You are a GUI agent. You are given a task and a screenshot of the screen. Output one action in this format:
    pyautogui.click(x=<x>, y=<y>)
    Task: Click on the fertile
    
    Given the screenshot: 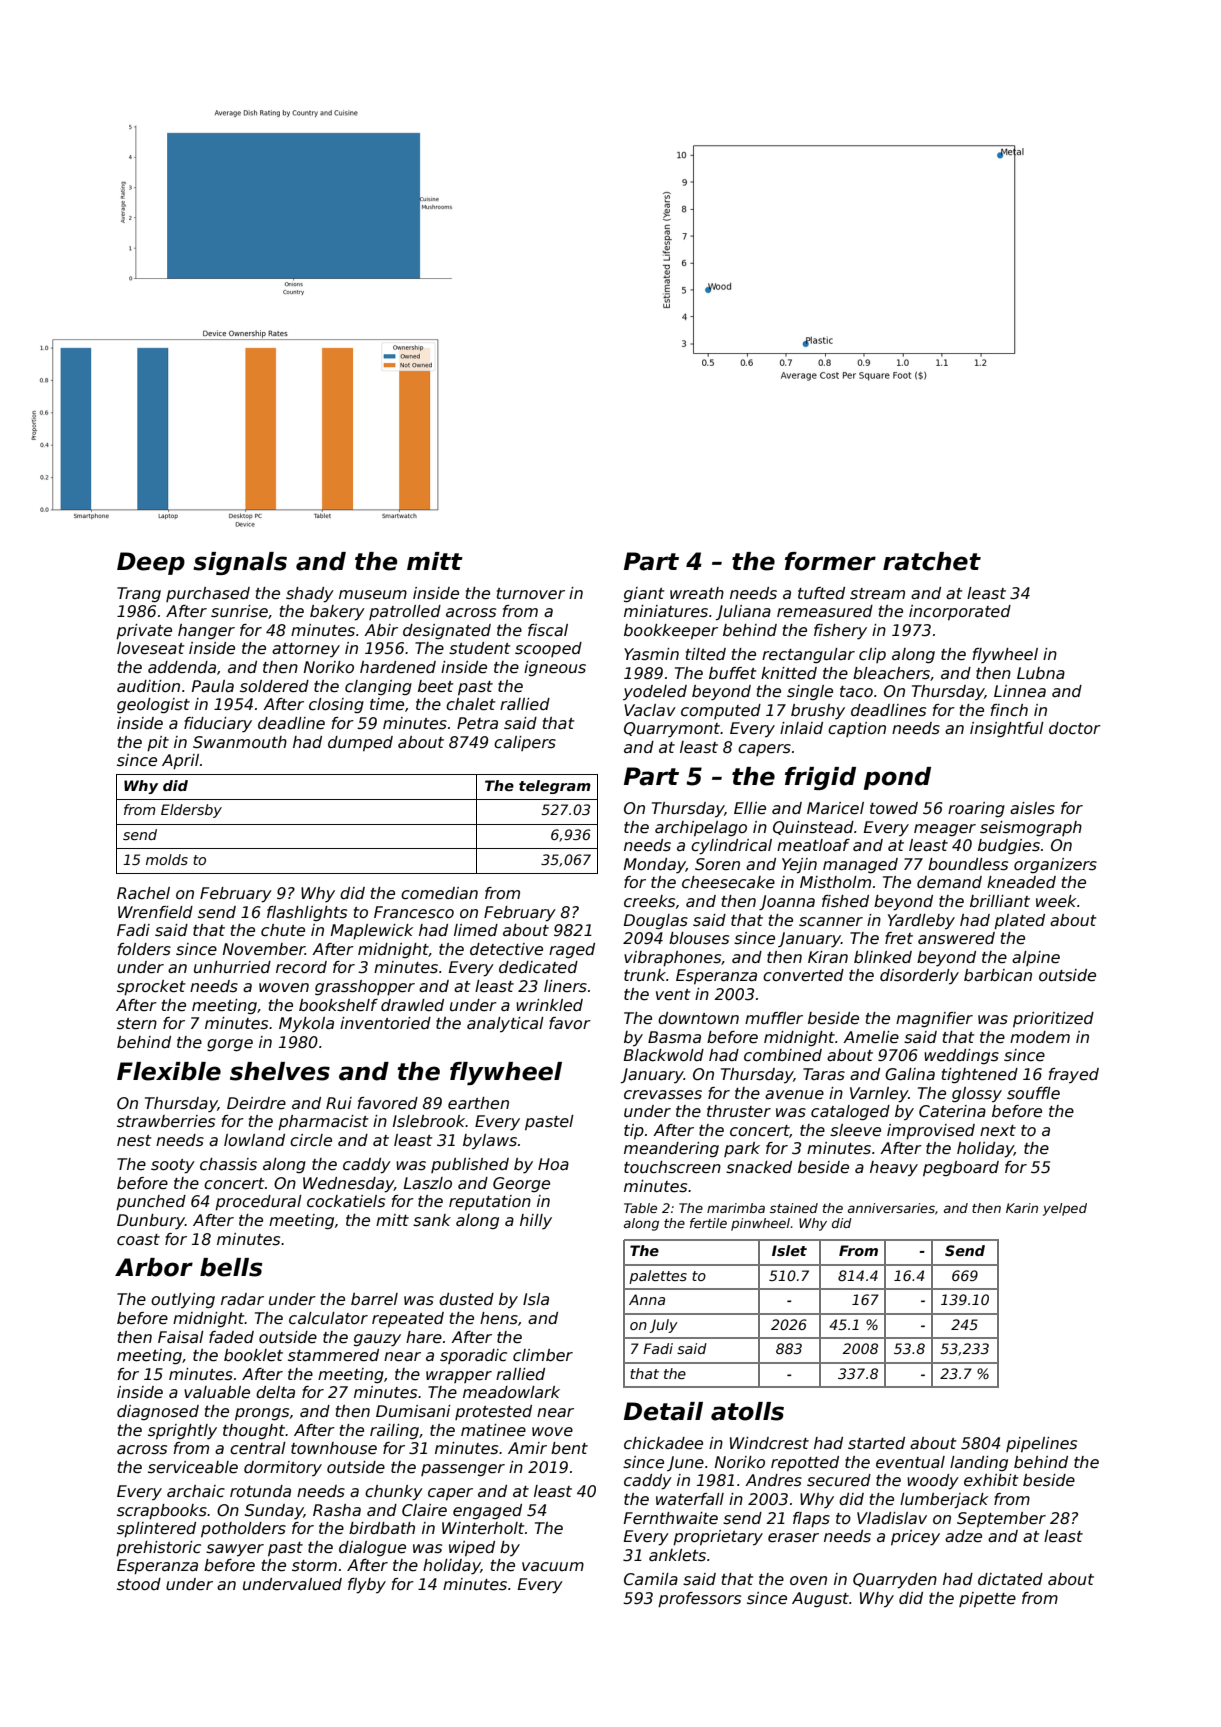 What is the action you would take?
    pyautogui.click(x=708, y=1223)
